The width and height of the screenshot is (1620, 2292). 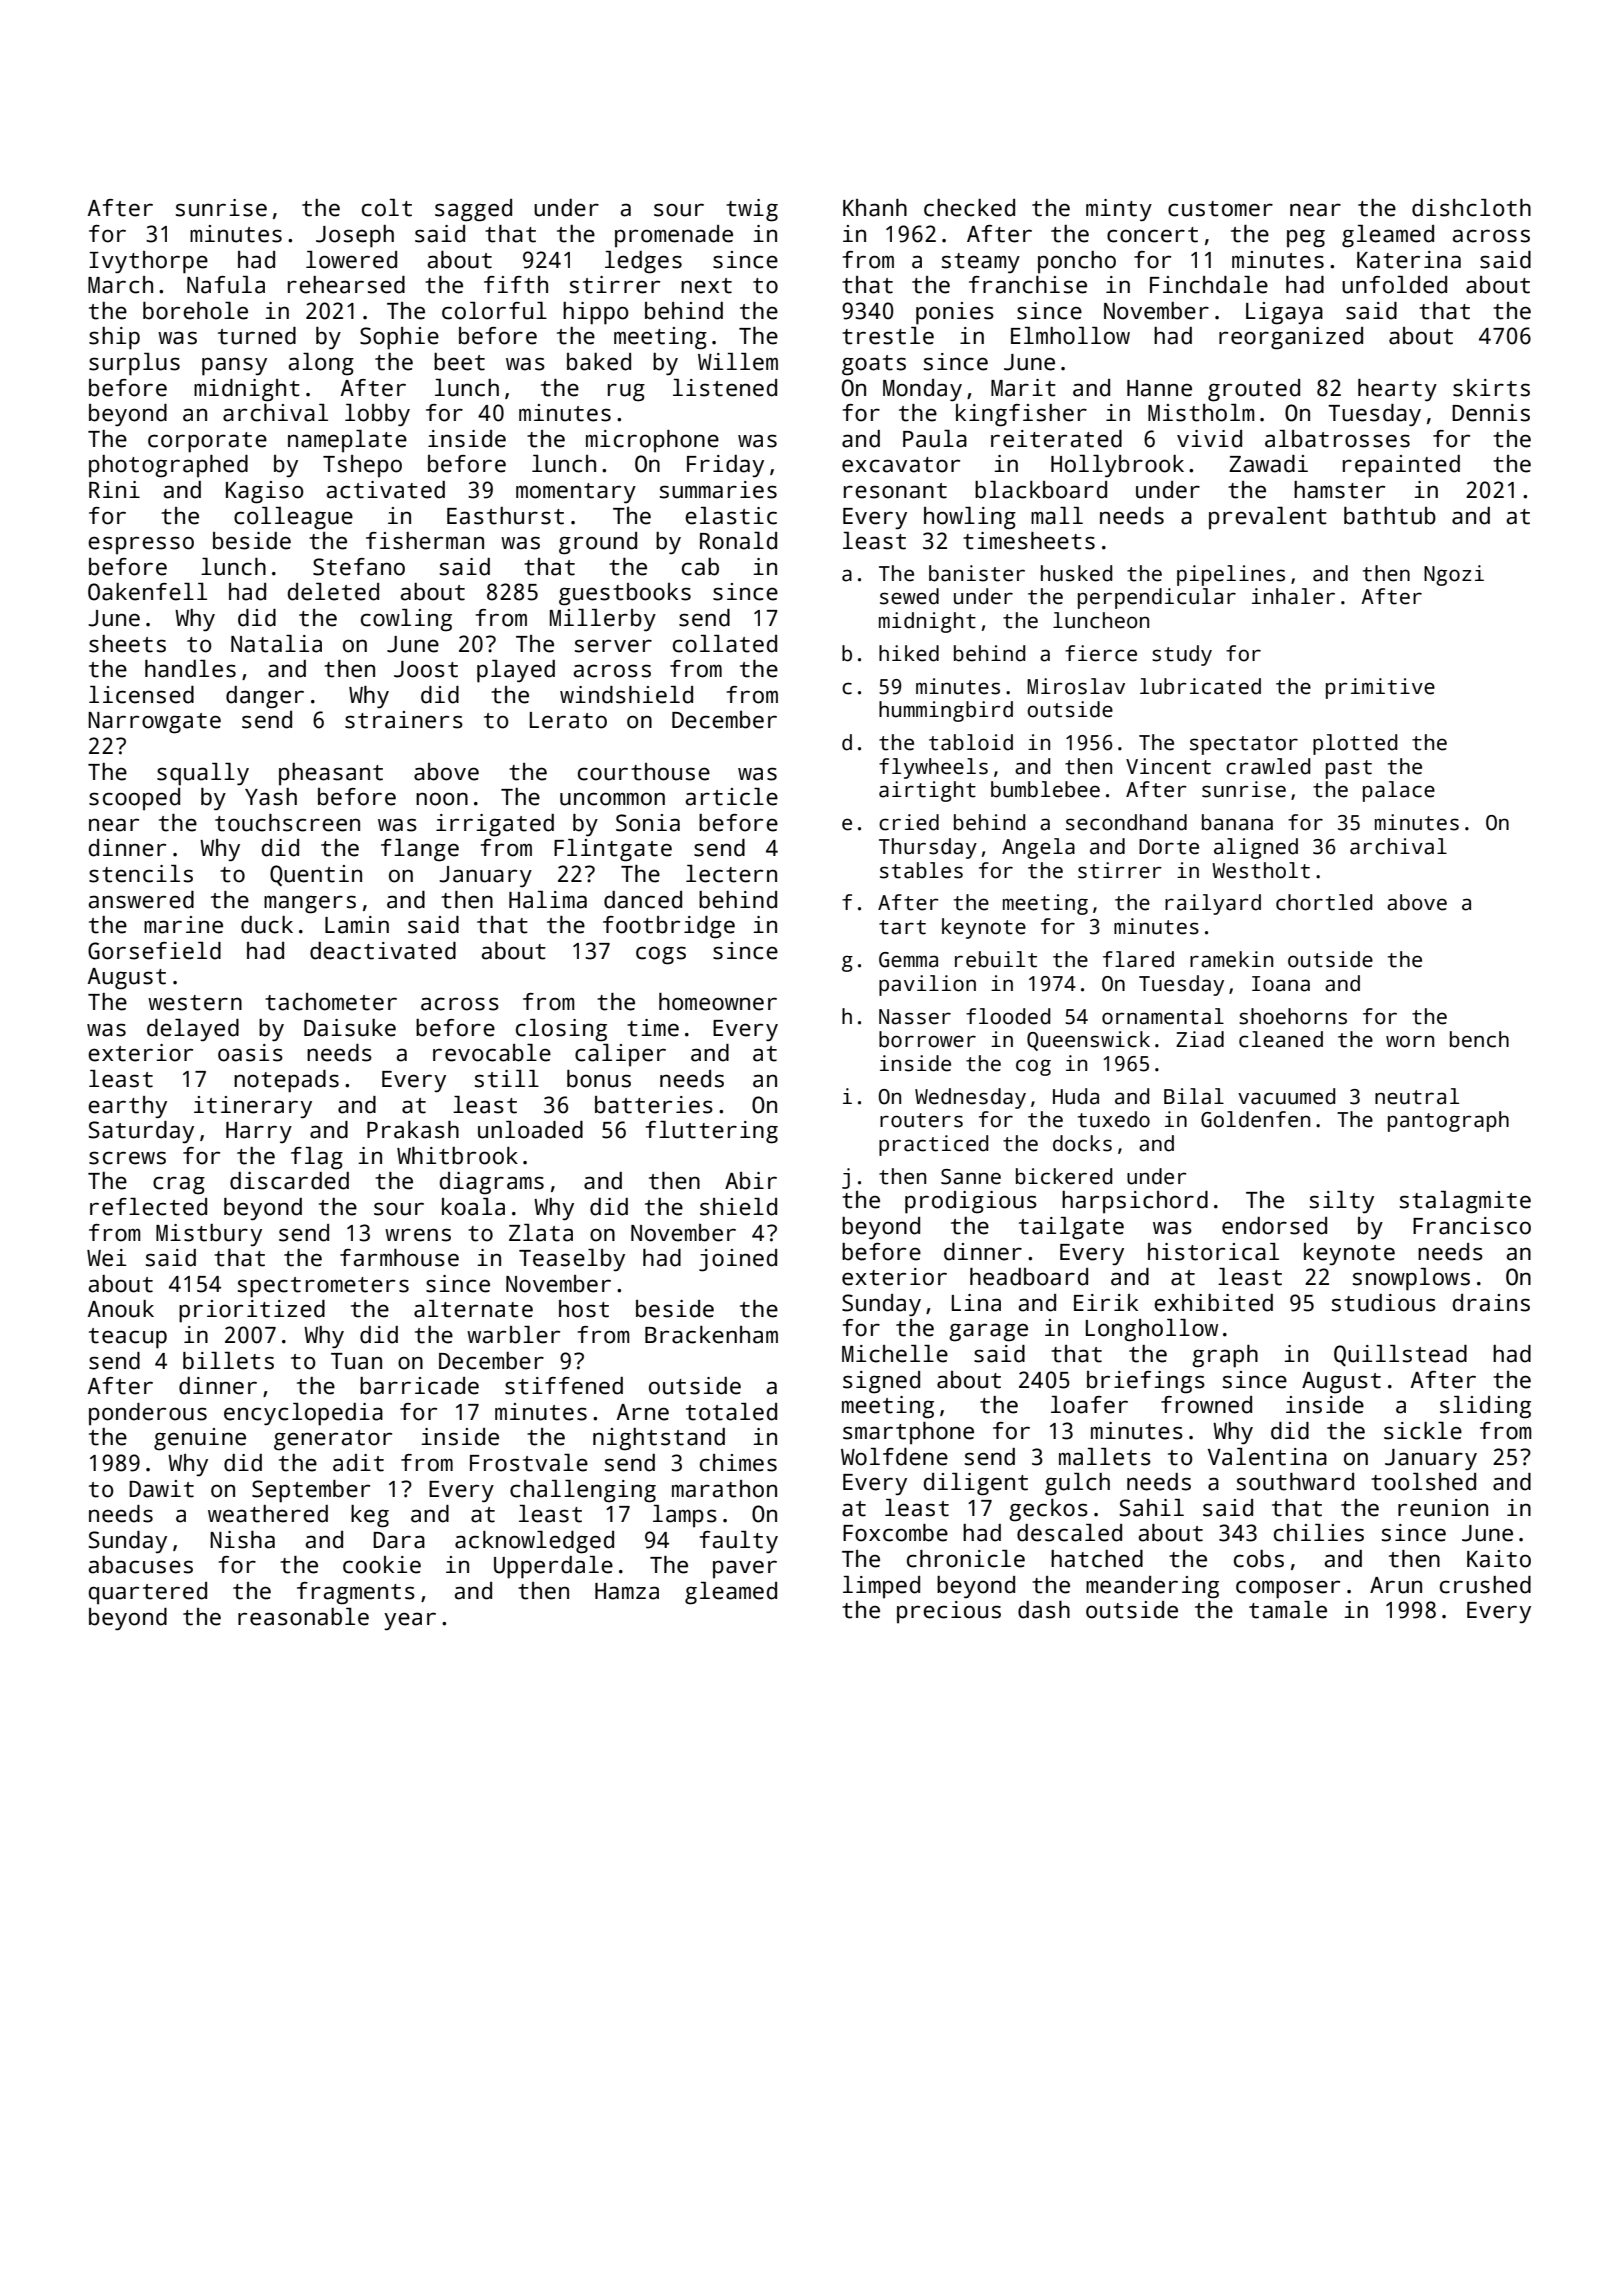 I want to click on quartered, so click(x=148, y=1593).
